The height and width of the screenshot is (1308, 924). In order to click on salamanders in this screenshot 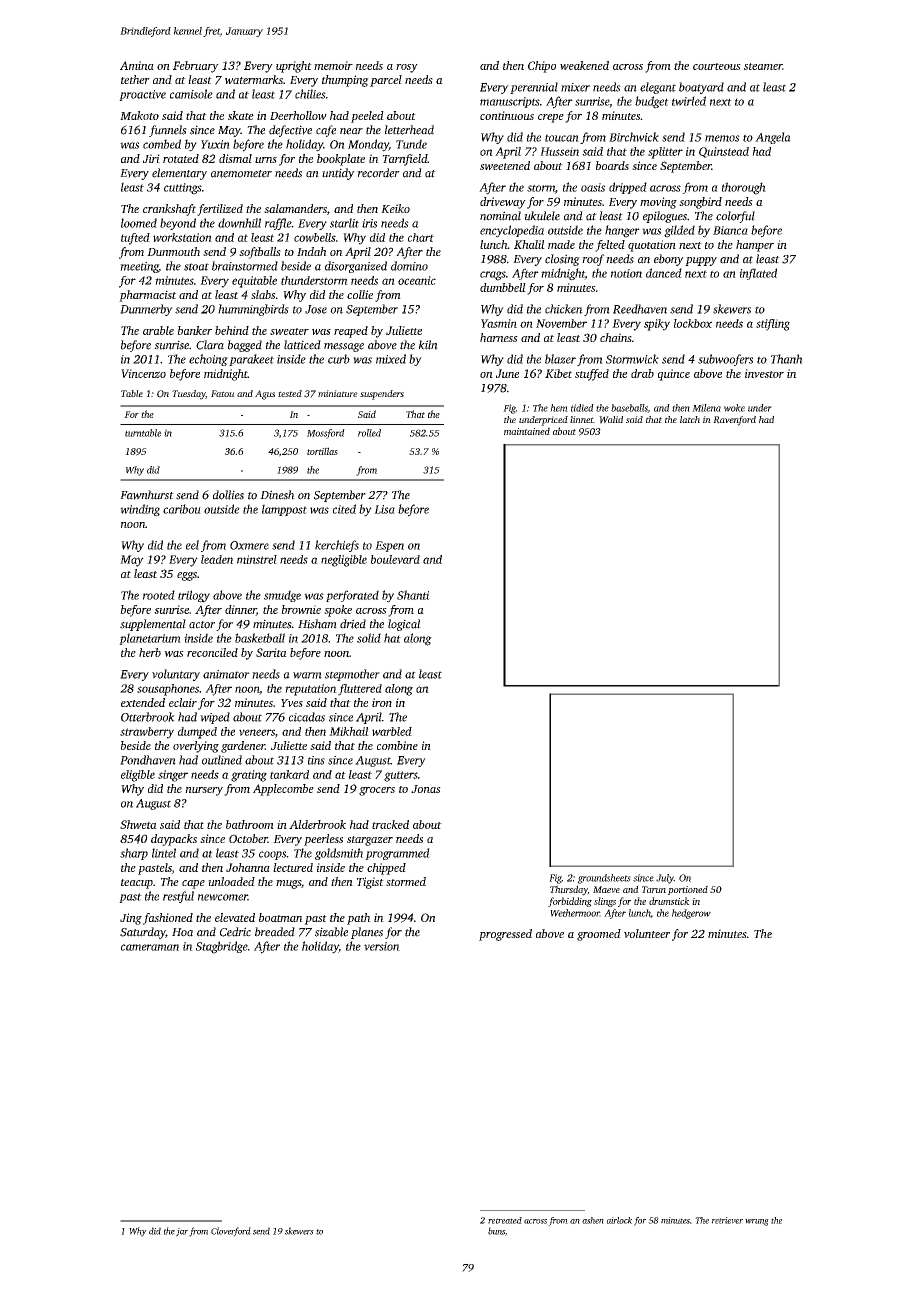, I will do `click(295, 208)`.
